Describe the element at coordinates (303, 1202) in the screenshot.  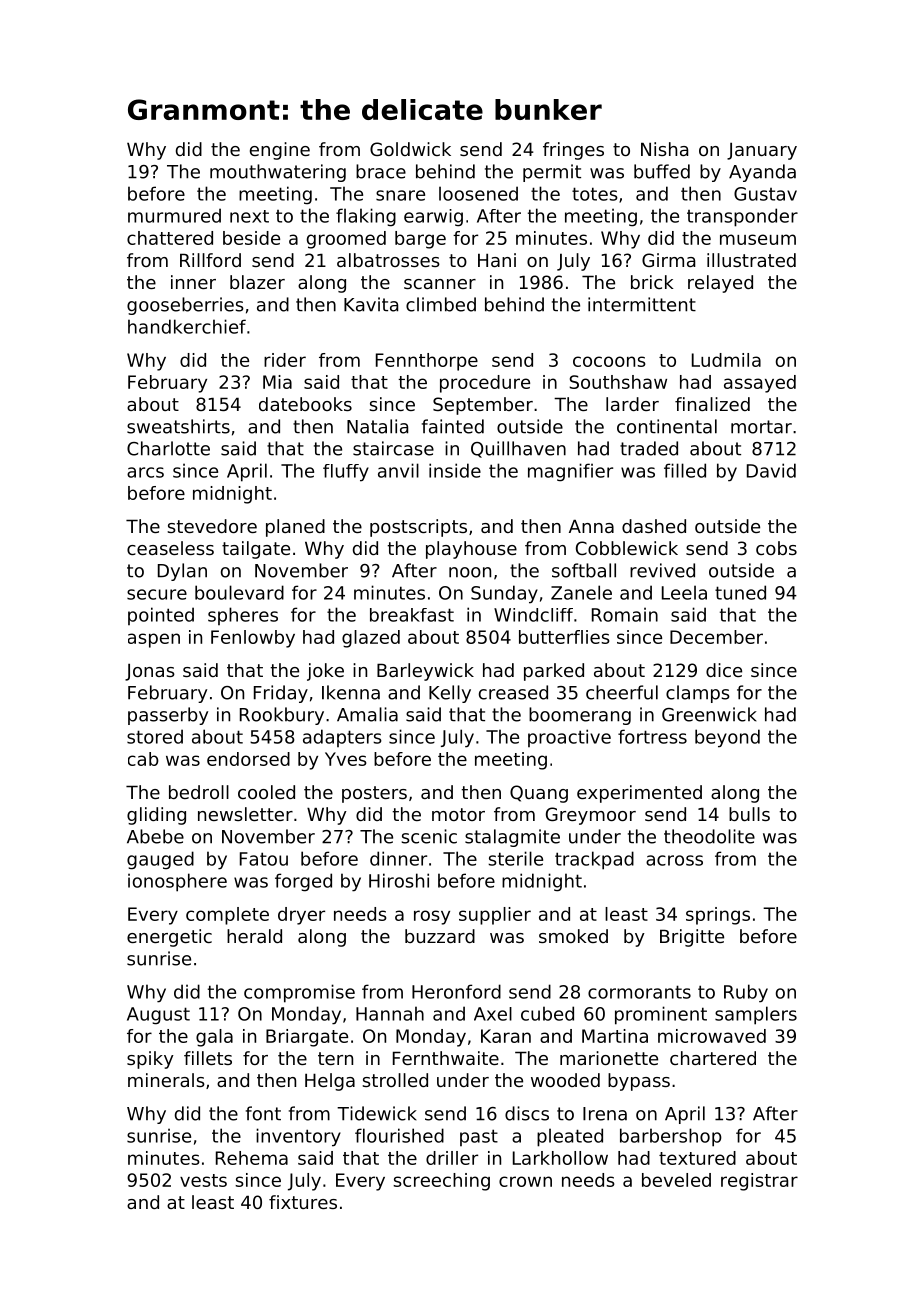
I see `fixtures` at that location.
